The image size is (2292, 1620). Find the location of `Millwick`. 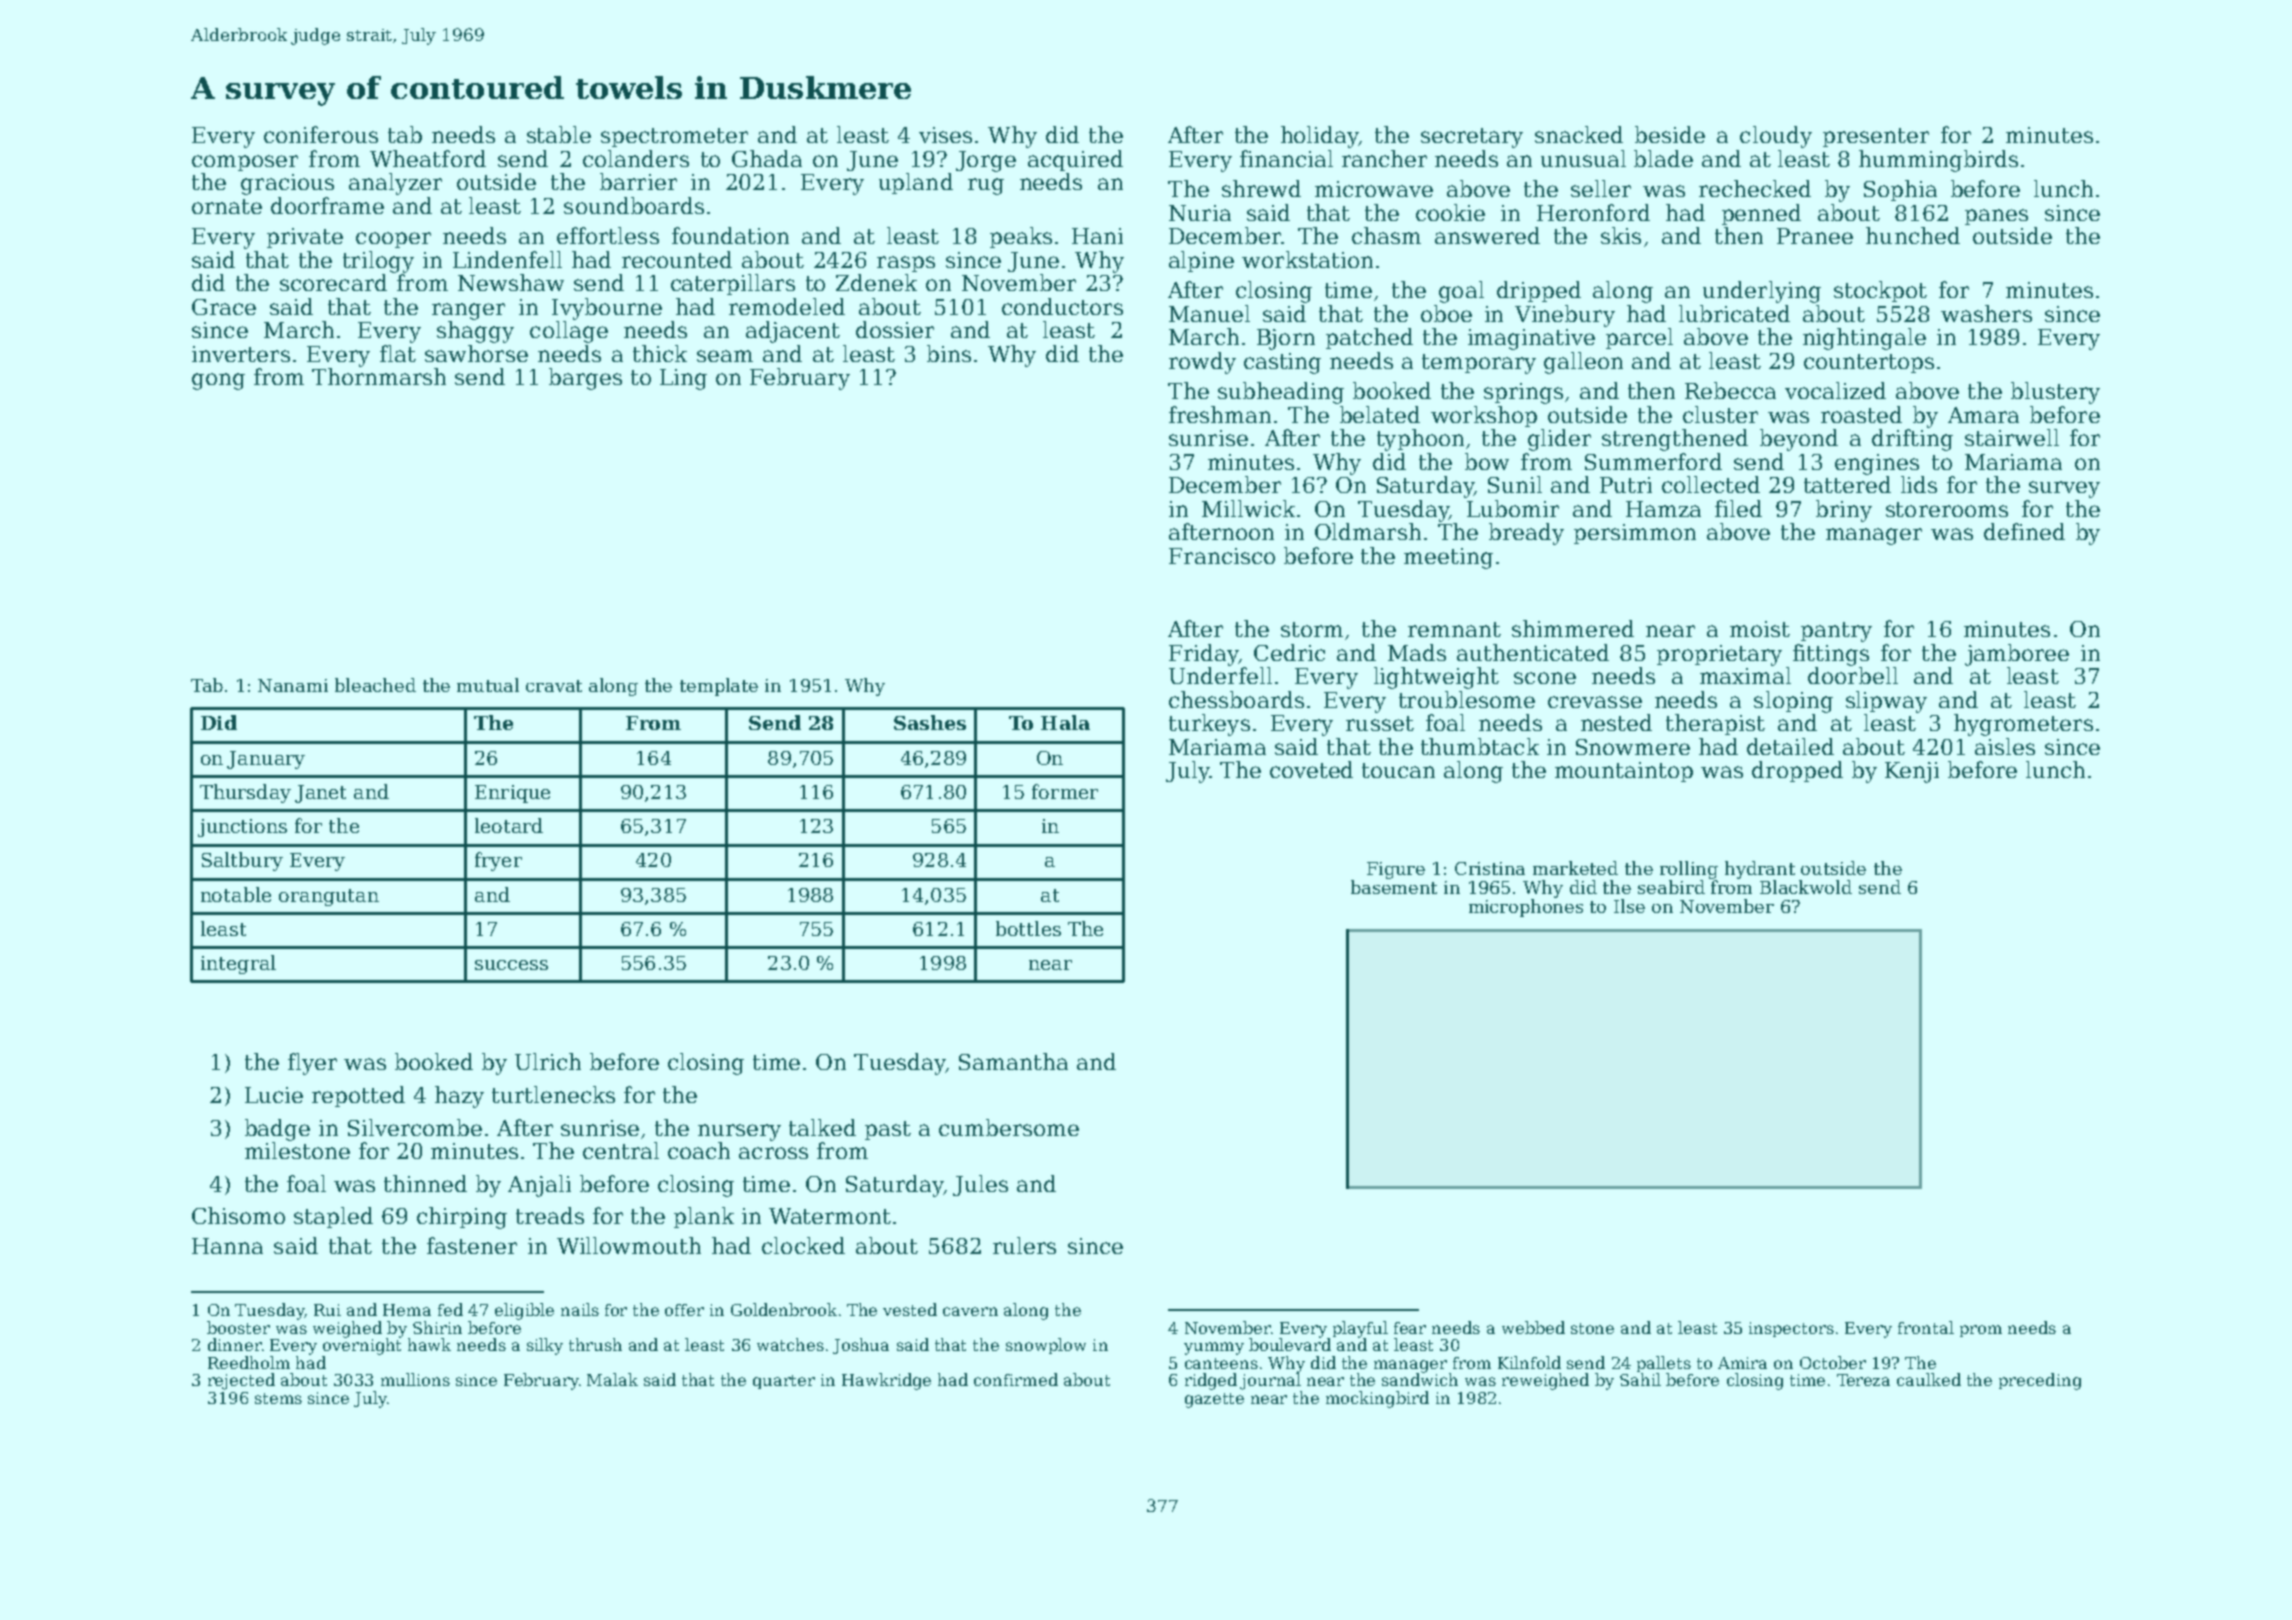

Millwick is located at coordinates (1248, 508).
